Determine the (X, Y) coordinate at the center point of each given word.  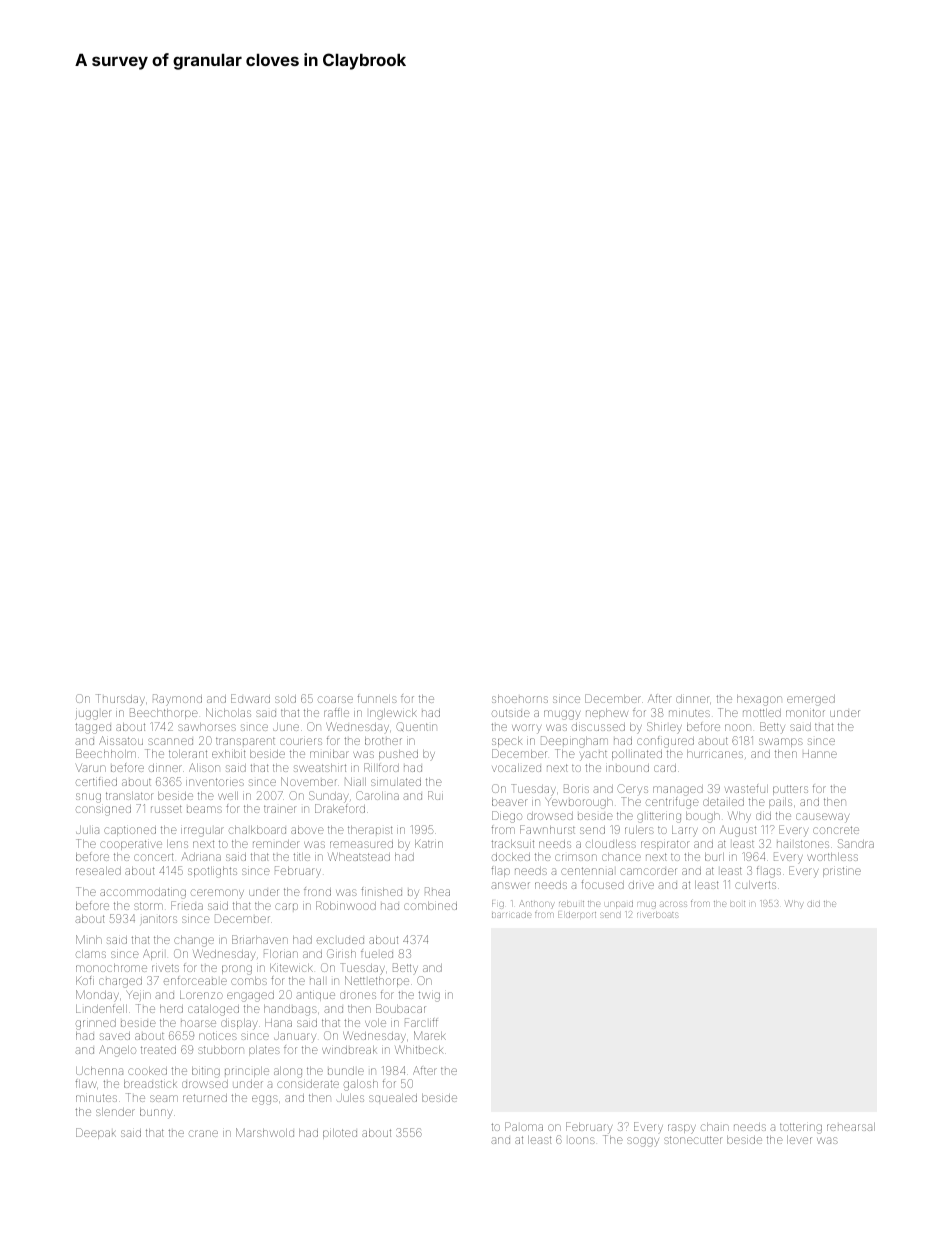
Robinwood (346, 905)
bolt (737, 904)
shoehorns (520, 699)
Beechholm (106, 753)
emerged (811, 700)
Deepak (96, 1133)
